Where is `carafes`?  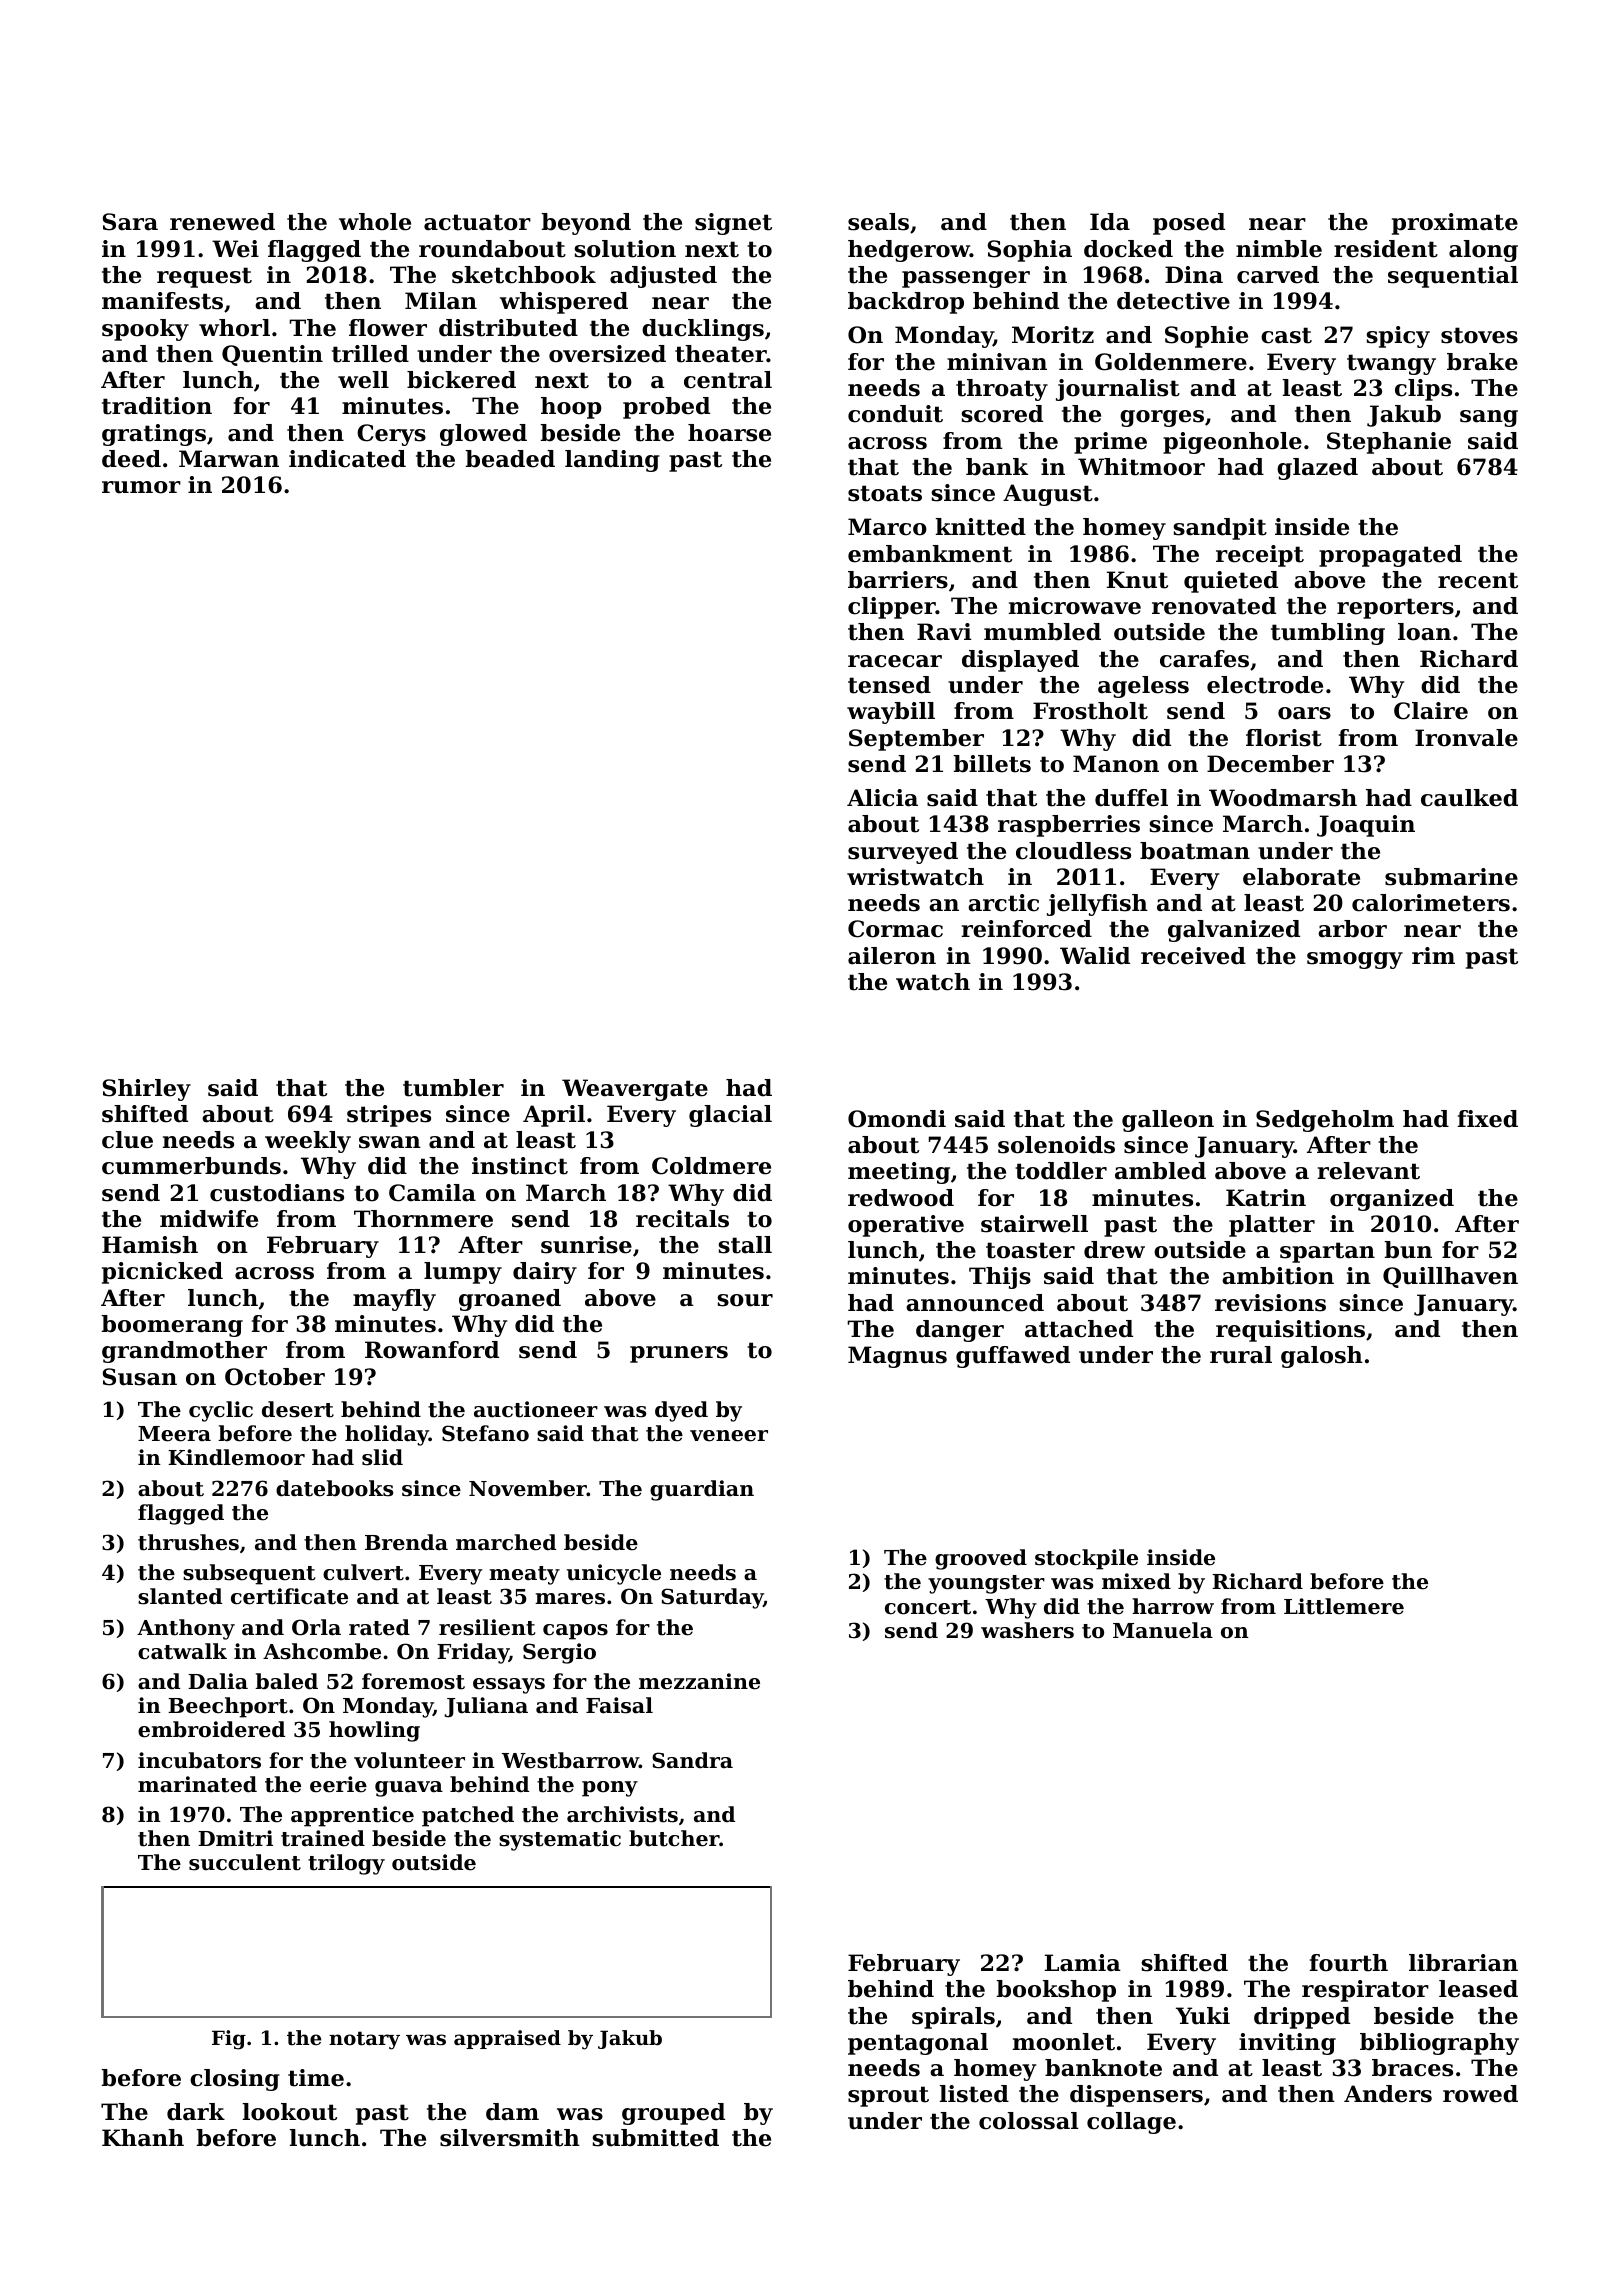
carafes is located at coordinates (1204, 659).
